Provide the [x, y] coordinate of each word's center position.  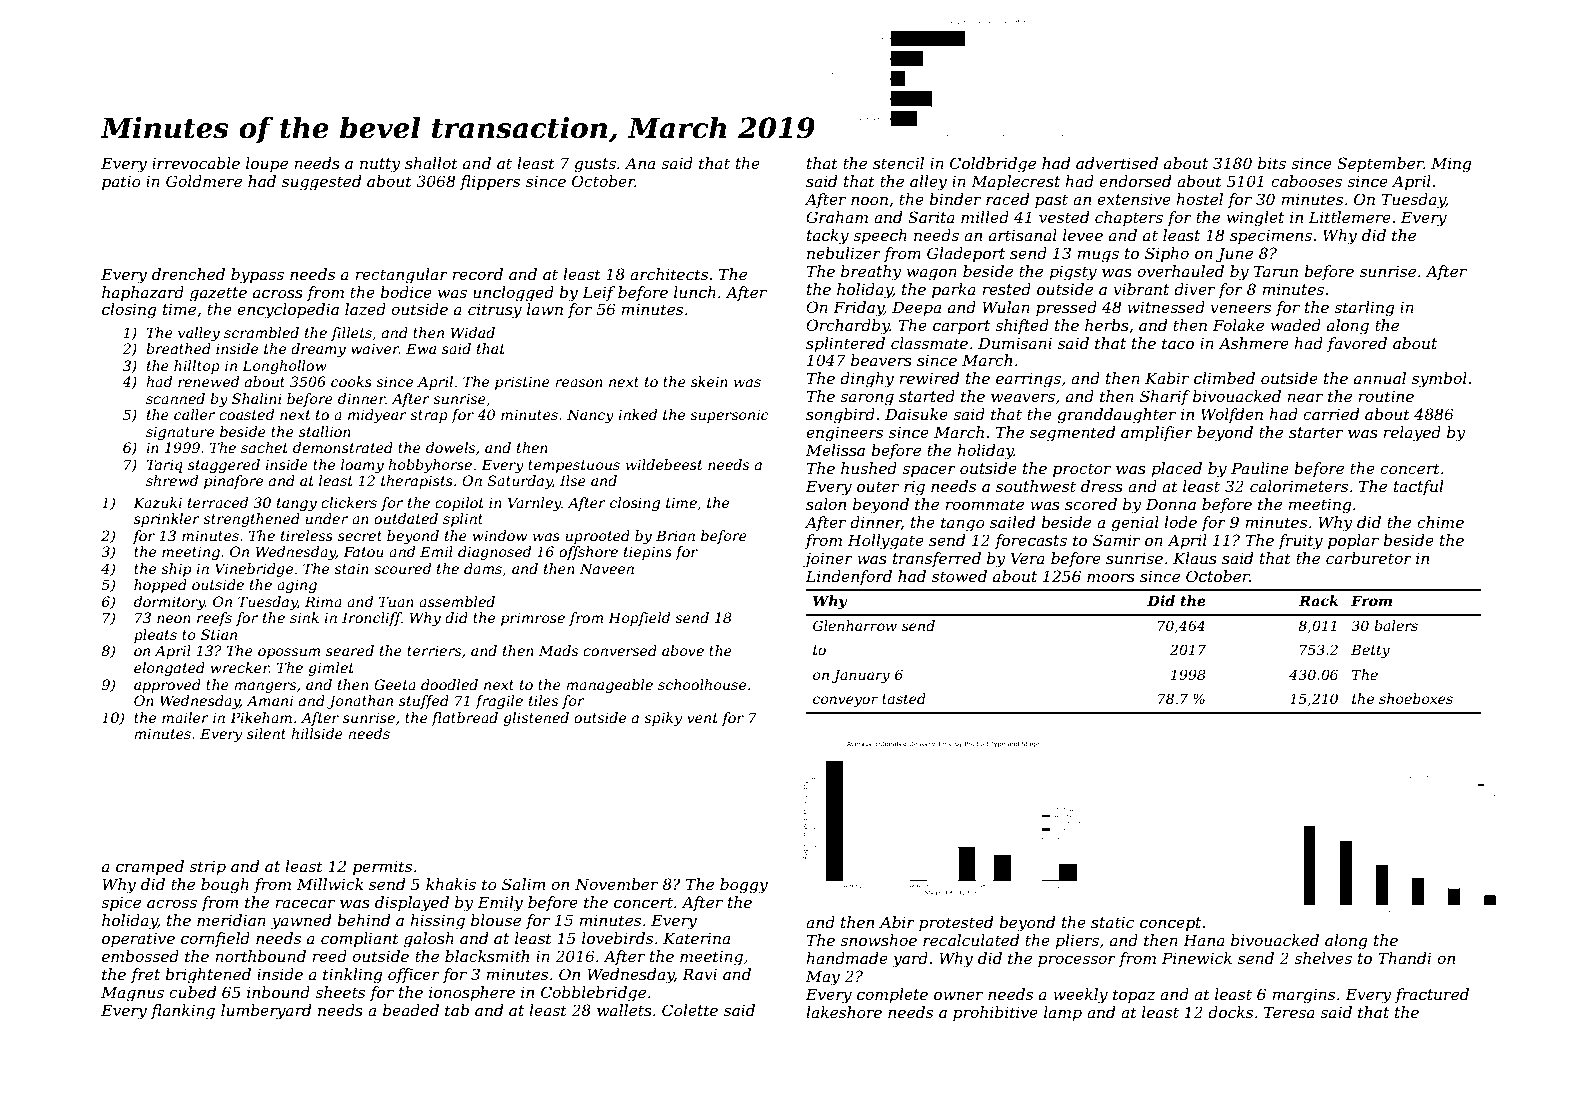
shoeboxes [1416, 698]
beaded [411, 1010]
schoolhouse [702, 684]
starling [1364, 309]
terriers [434, 650]
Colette [690, 1010]
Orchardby [848, 327]
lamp [1063, 1013]
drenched [188, 274]
